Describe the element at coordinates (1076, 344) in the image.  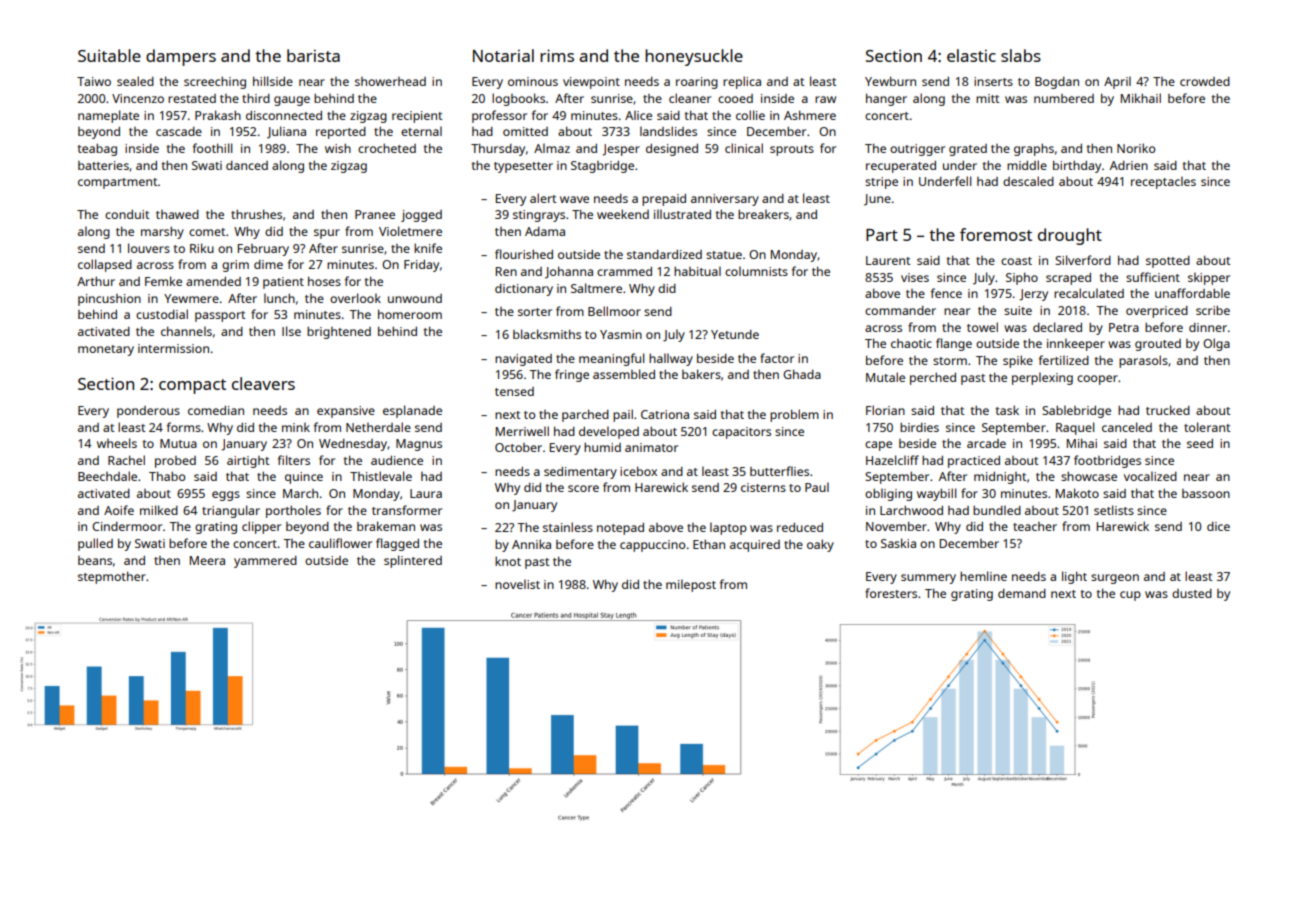
I see `innkeeper` at that location.
